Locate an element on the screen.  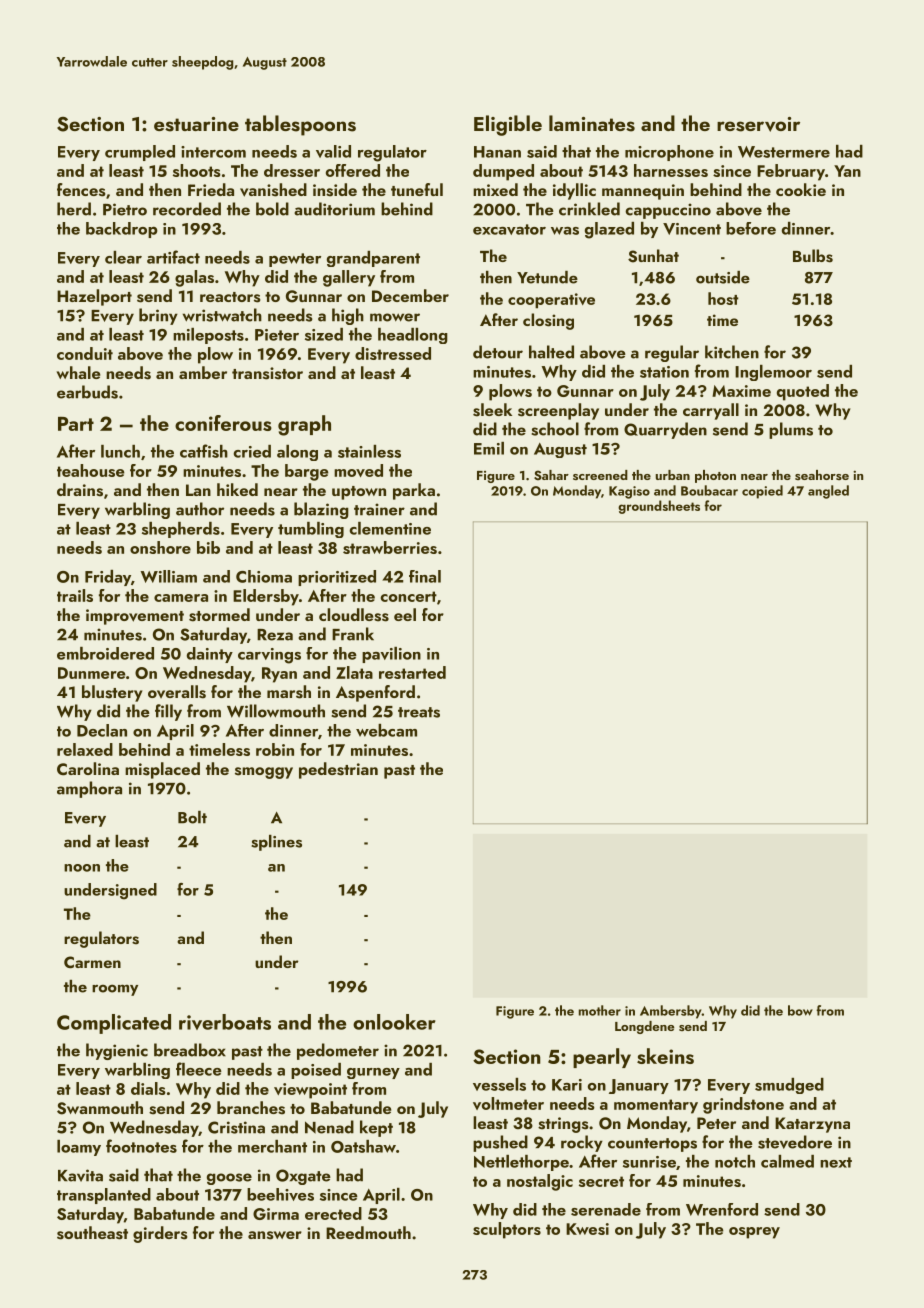
vanished is located at coordinates (273, 190).
